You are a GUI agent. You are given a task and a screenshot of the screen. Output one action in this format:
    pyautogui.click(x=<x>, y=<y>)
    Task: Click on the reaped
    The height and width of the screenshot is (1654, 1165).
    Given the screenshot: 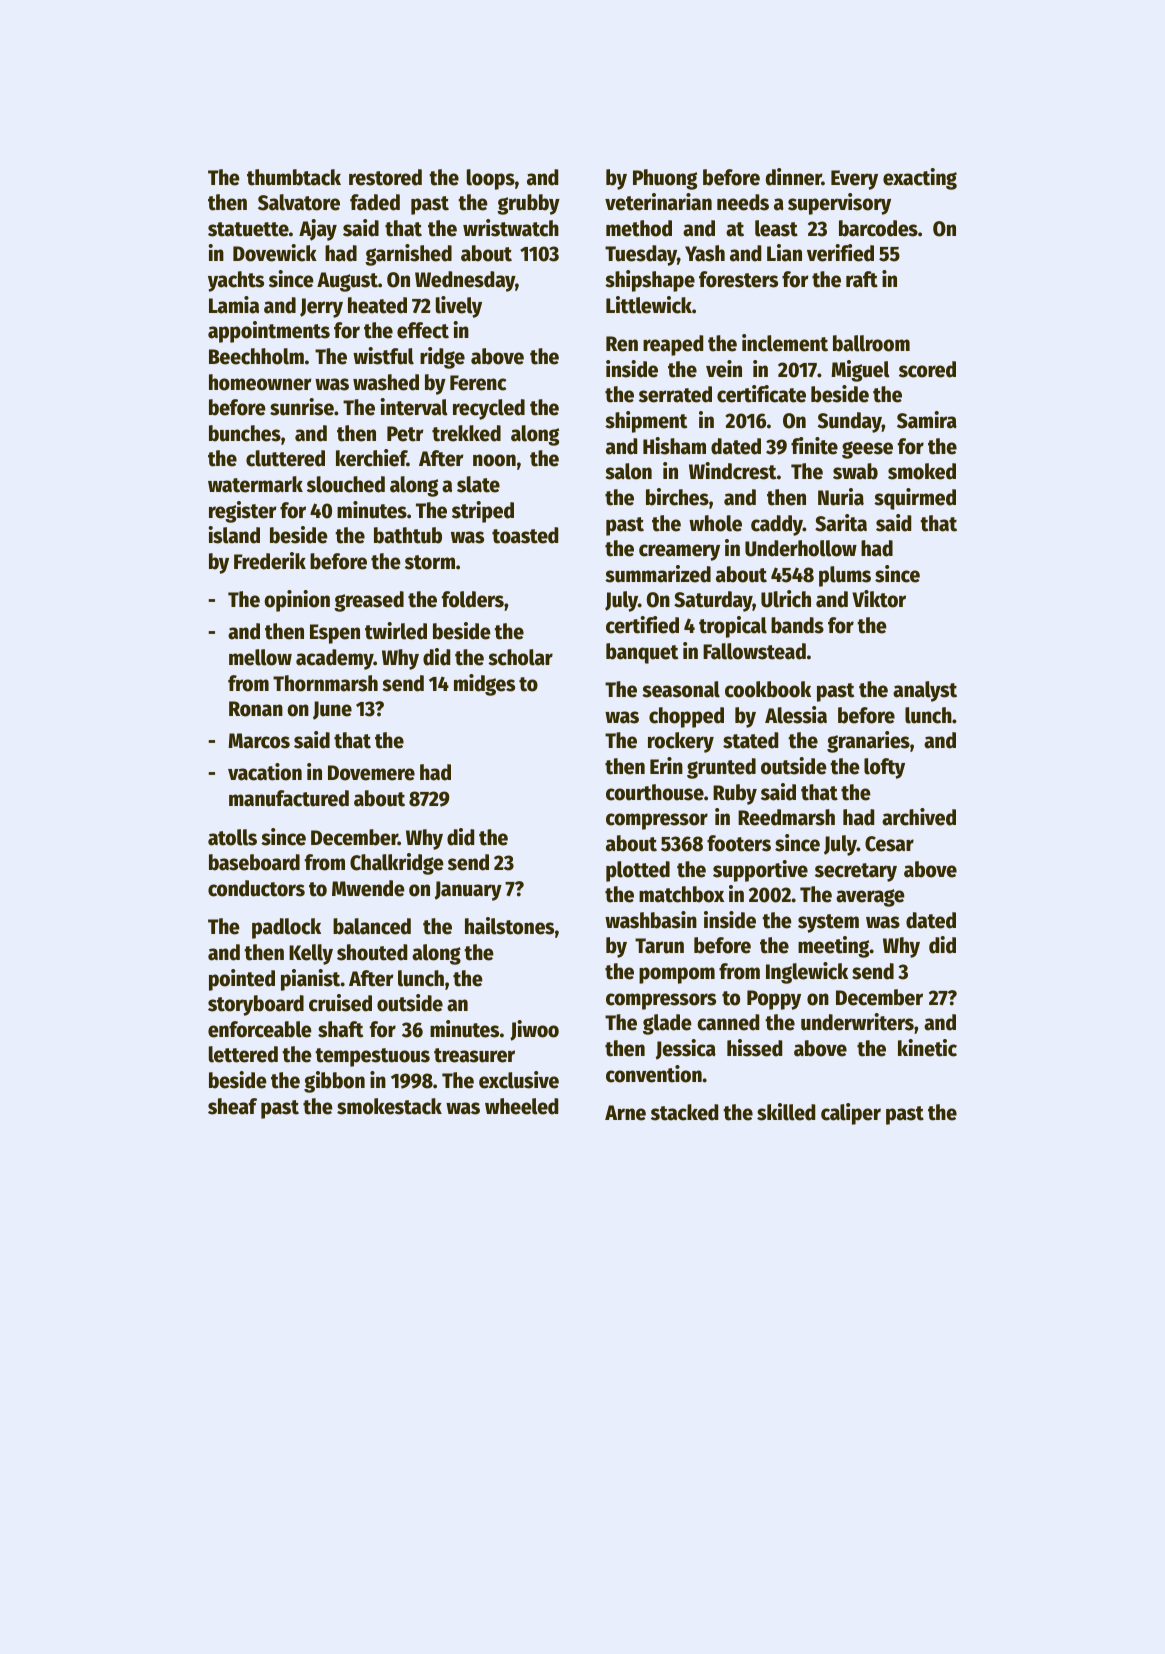 What is the action you would take?
    pyautogui.click(x=673, y=345)
